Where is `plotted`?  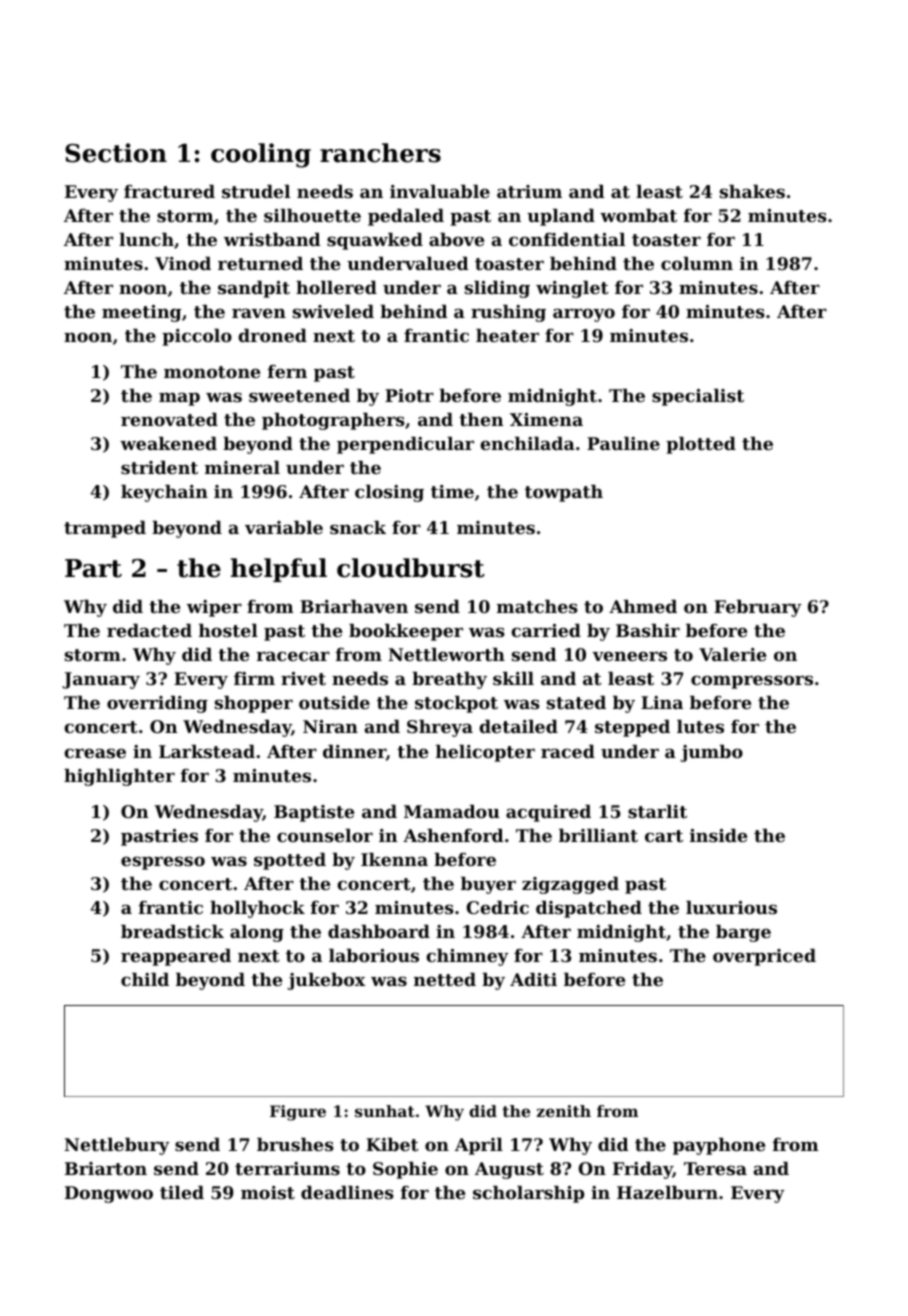
plotted is located at coordinates (701, 445).
